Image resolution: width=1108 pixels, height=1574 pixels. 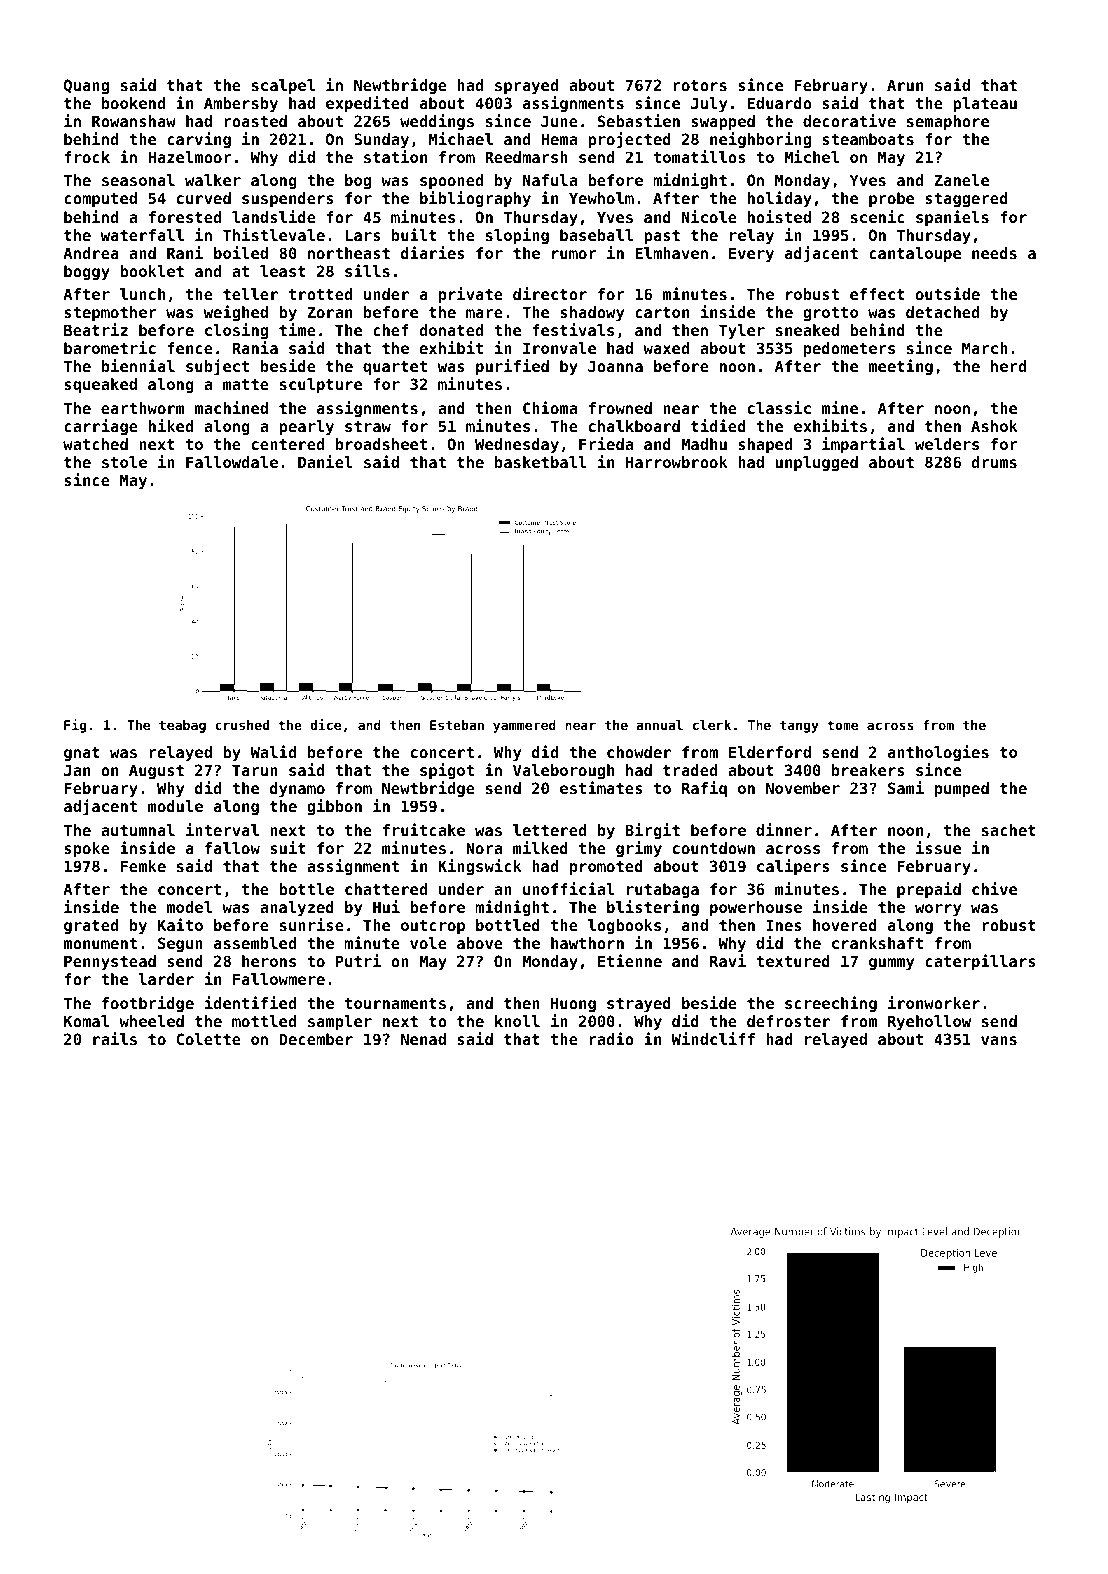 What do you see at coordinates (592, 313) in the page?
I see `shadowy` at bounding box center [592, 313].
